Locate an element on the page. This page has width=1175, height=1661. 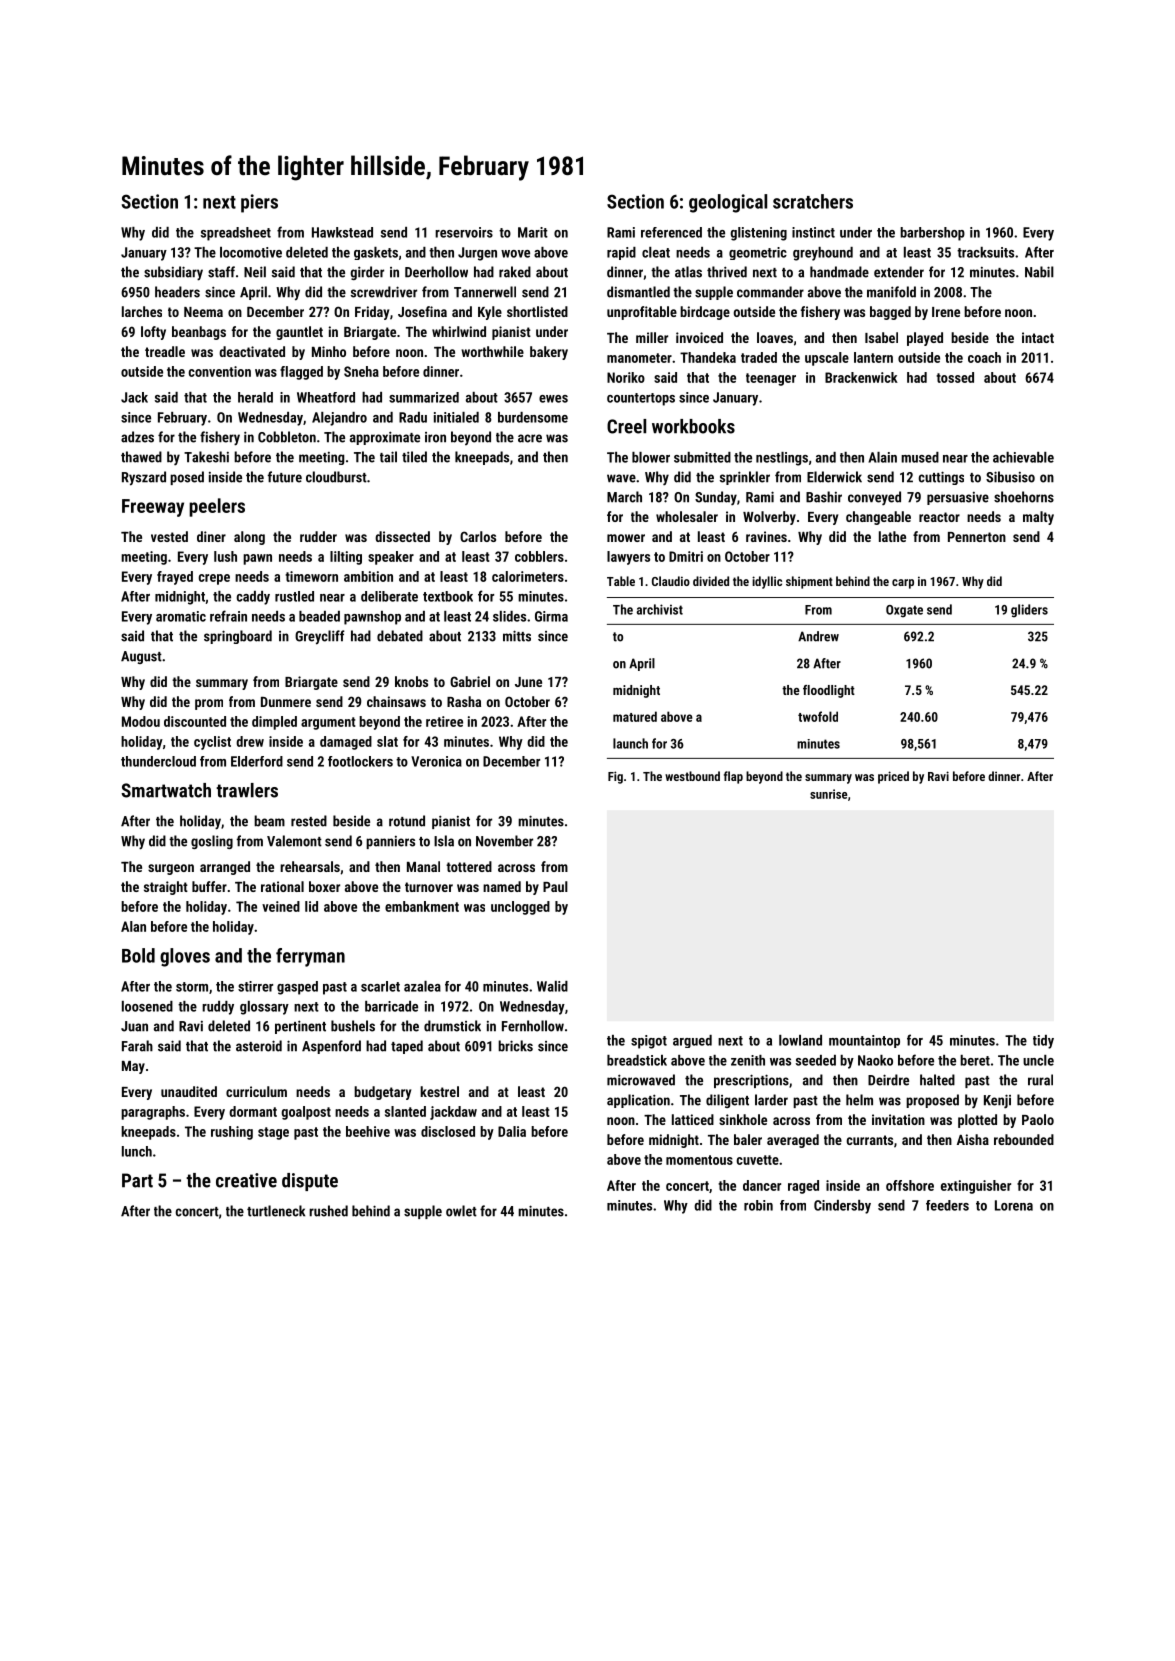
Lorena is located at coordinates (1014, 1205).
